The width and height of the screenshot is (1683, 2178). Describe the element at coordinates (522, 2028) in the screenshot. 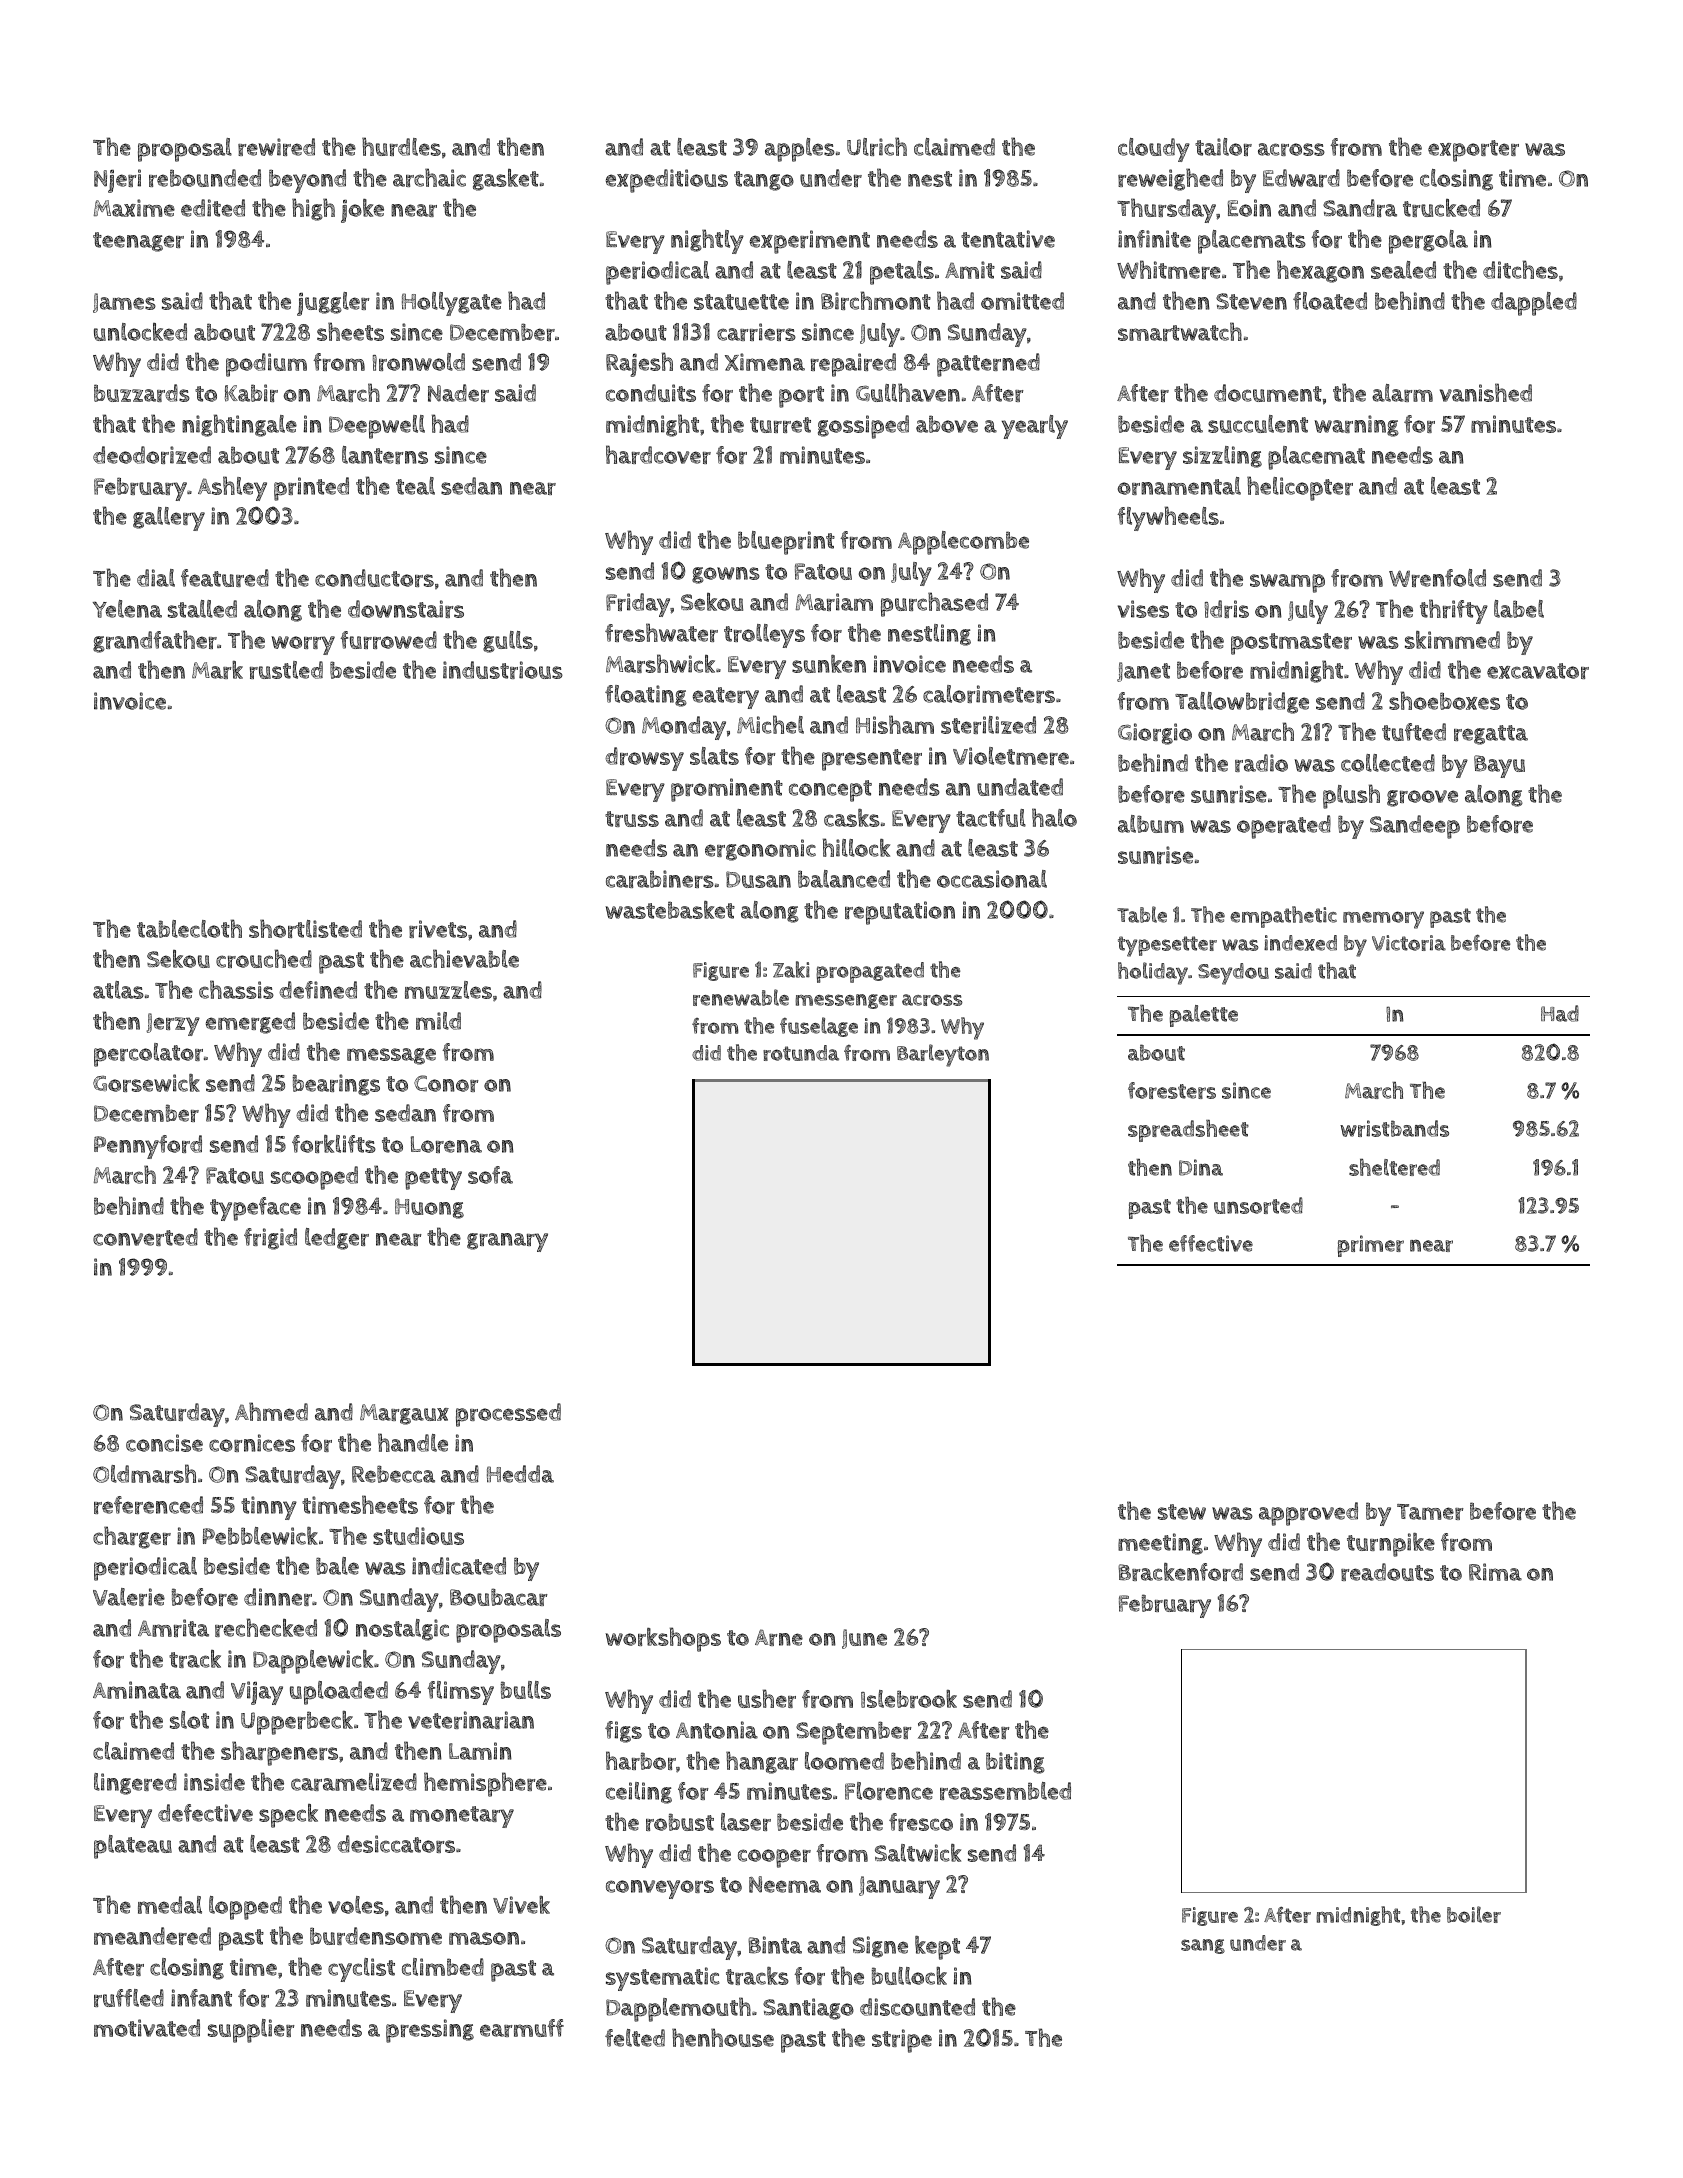

I see `earmuff` at that location.
